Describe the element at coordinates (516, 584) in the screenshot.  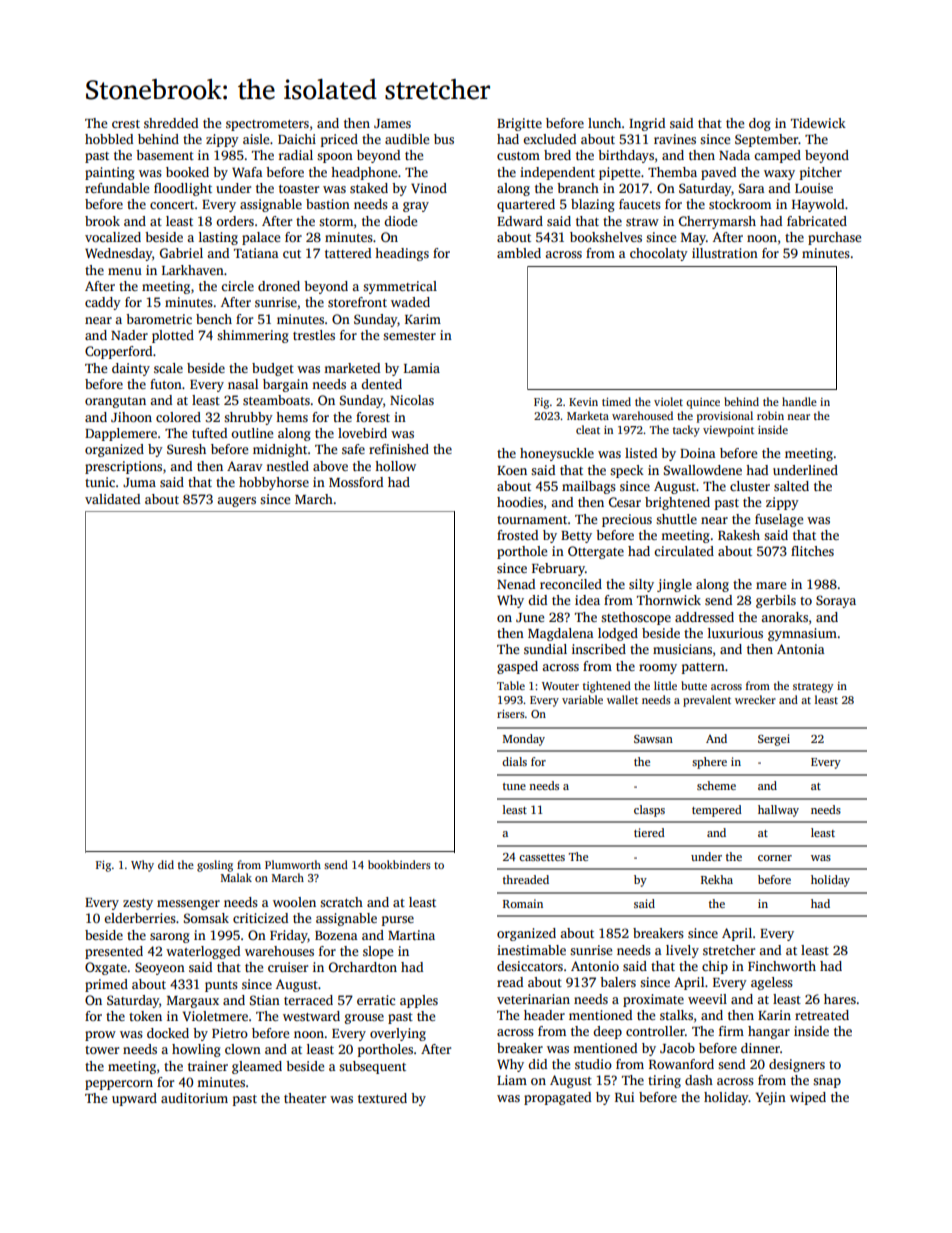
I see `Nenad` at that location.
